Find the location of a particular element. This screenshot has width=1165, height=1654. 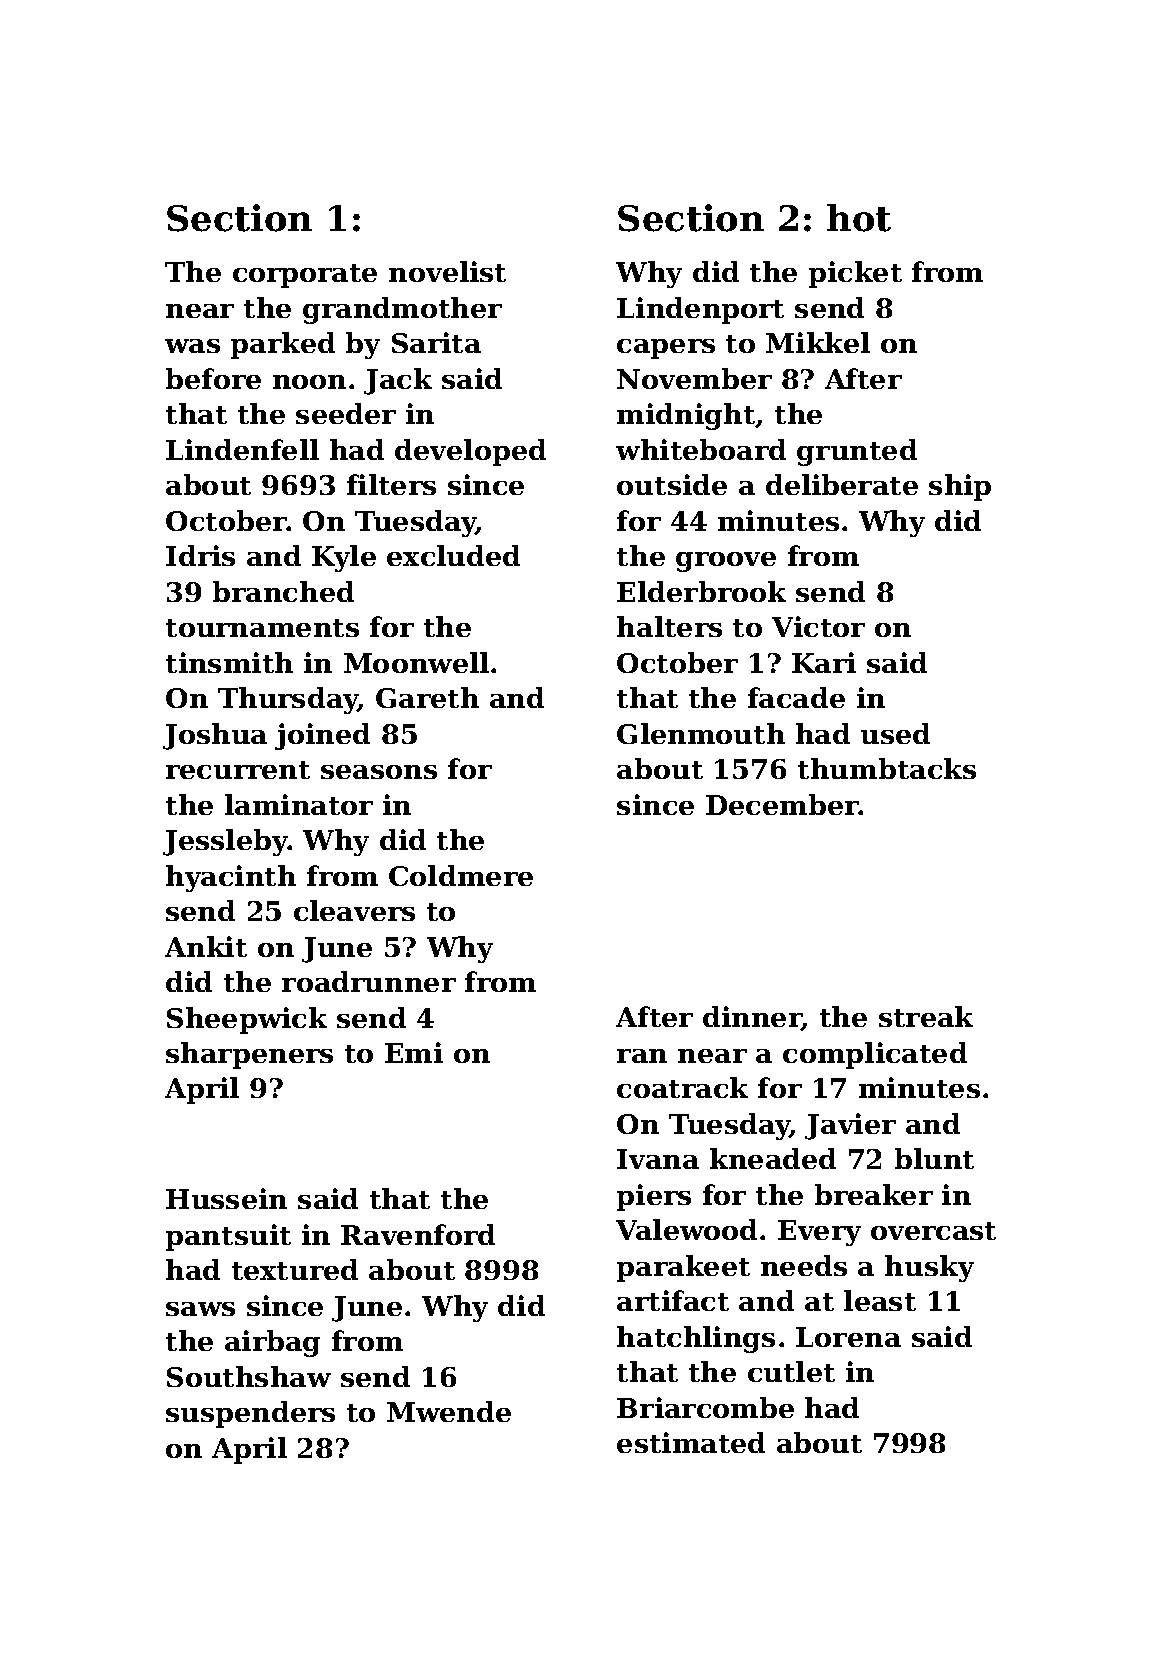

suspenders is located at coordinates (250, 1414).
